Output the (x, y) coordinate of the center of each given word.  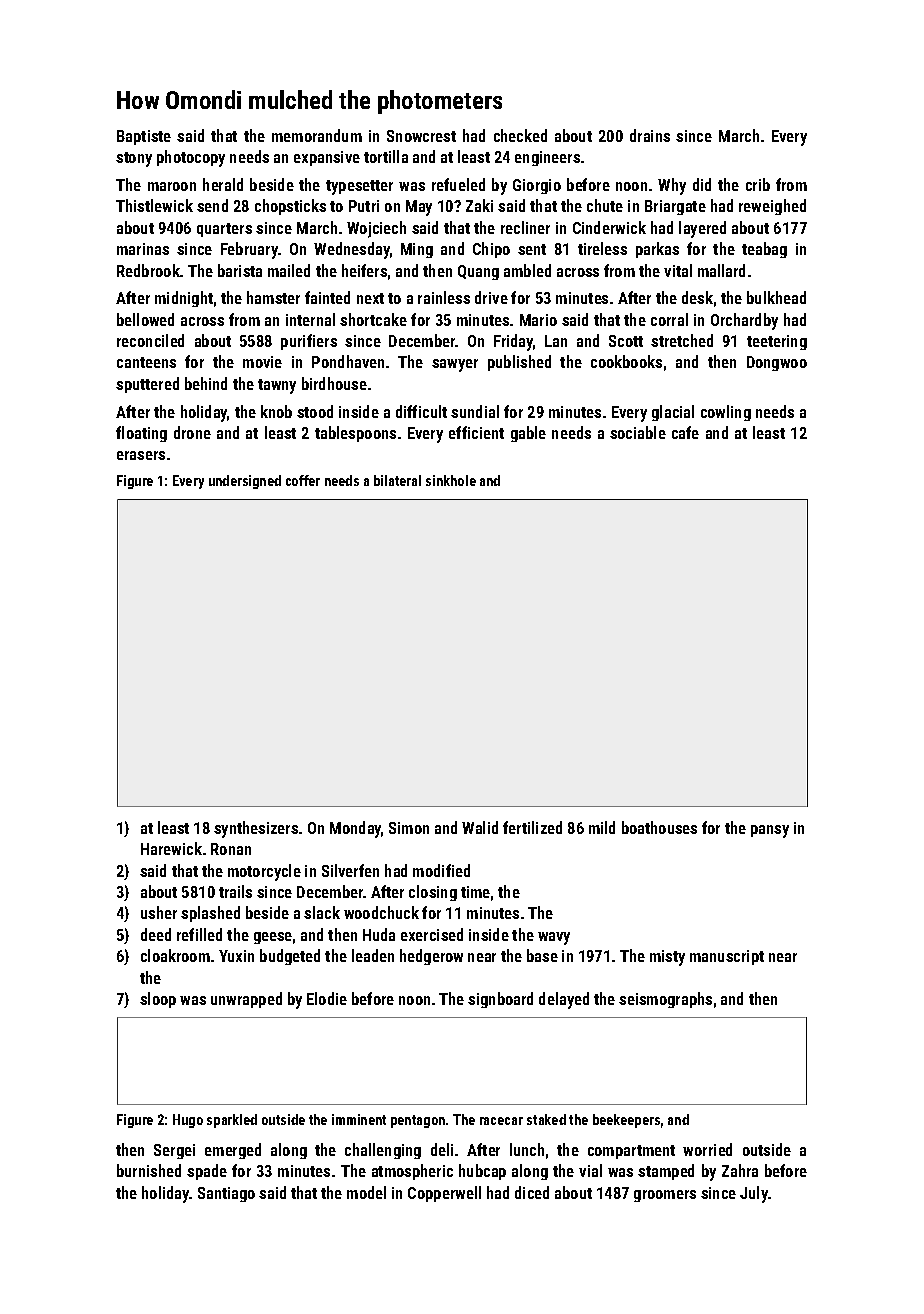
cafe (685, 432)
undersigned (245, 482)
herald (223, 184)
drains (650, 135)
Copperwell (444, 1194)
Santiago (226, 1194)
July (754, 1194)
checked (520, 135)
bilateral (397, 480)
